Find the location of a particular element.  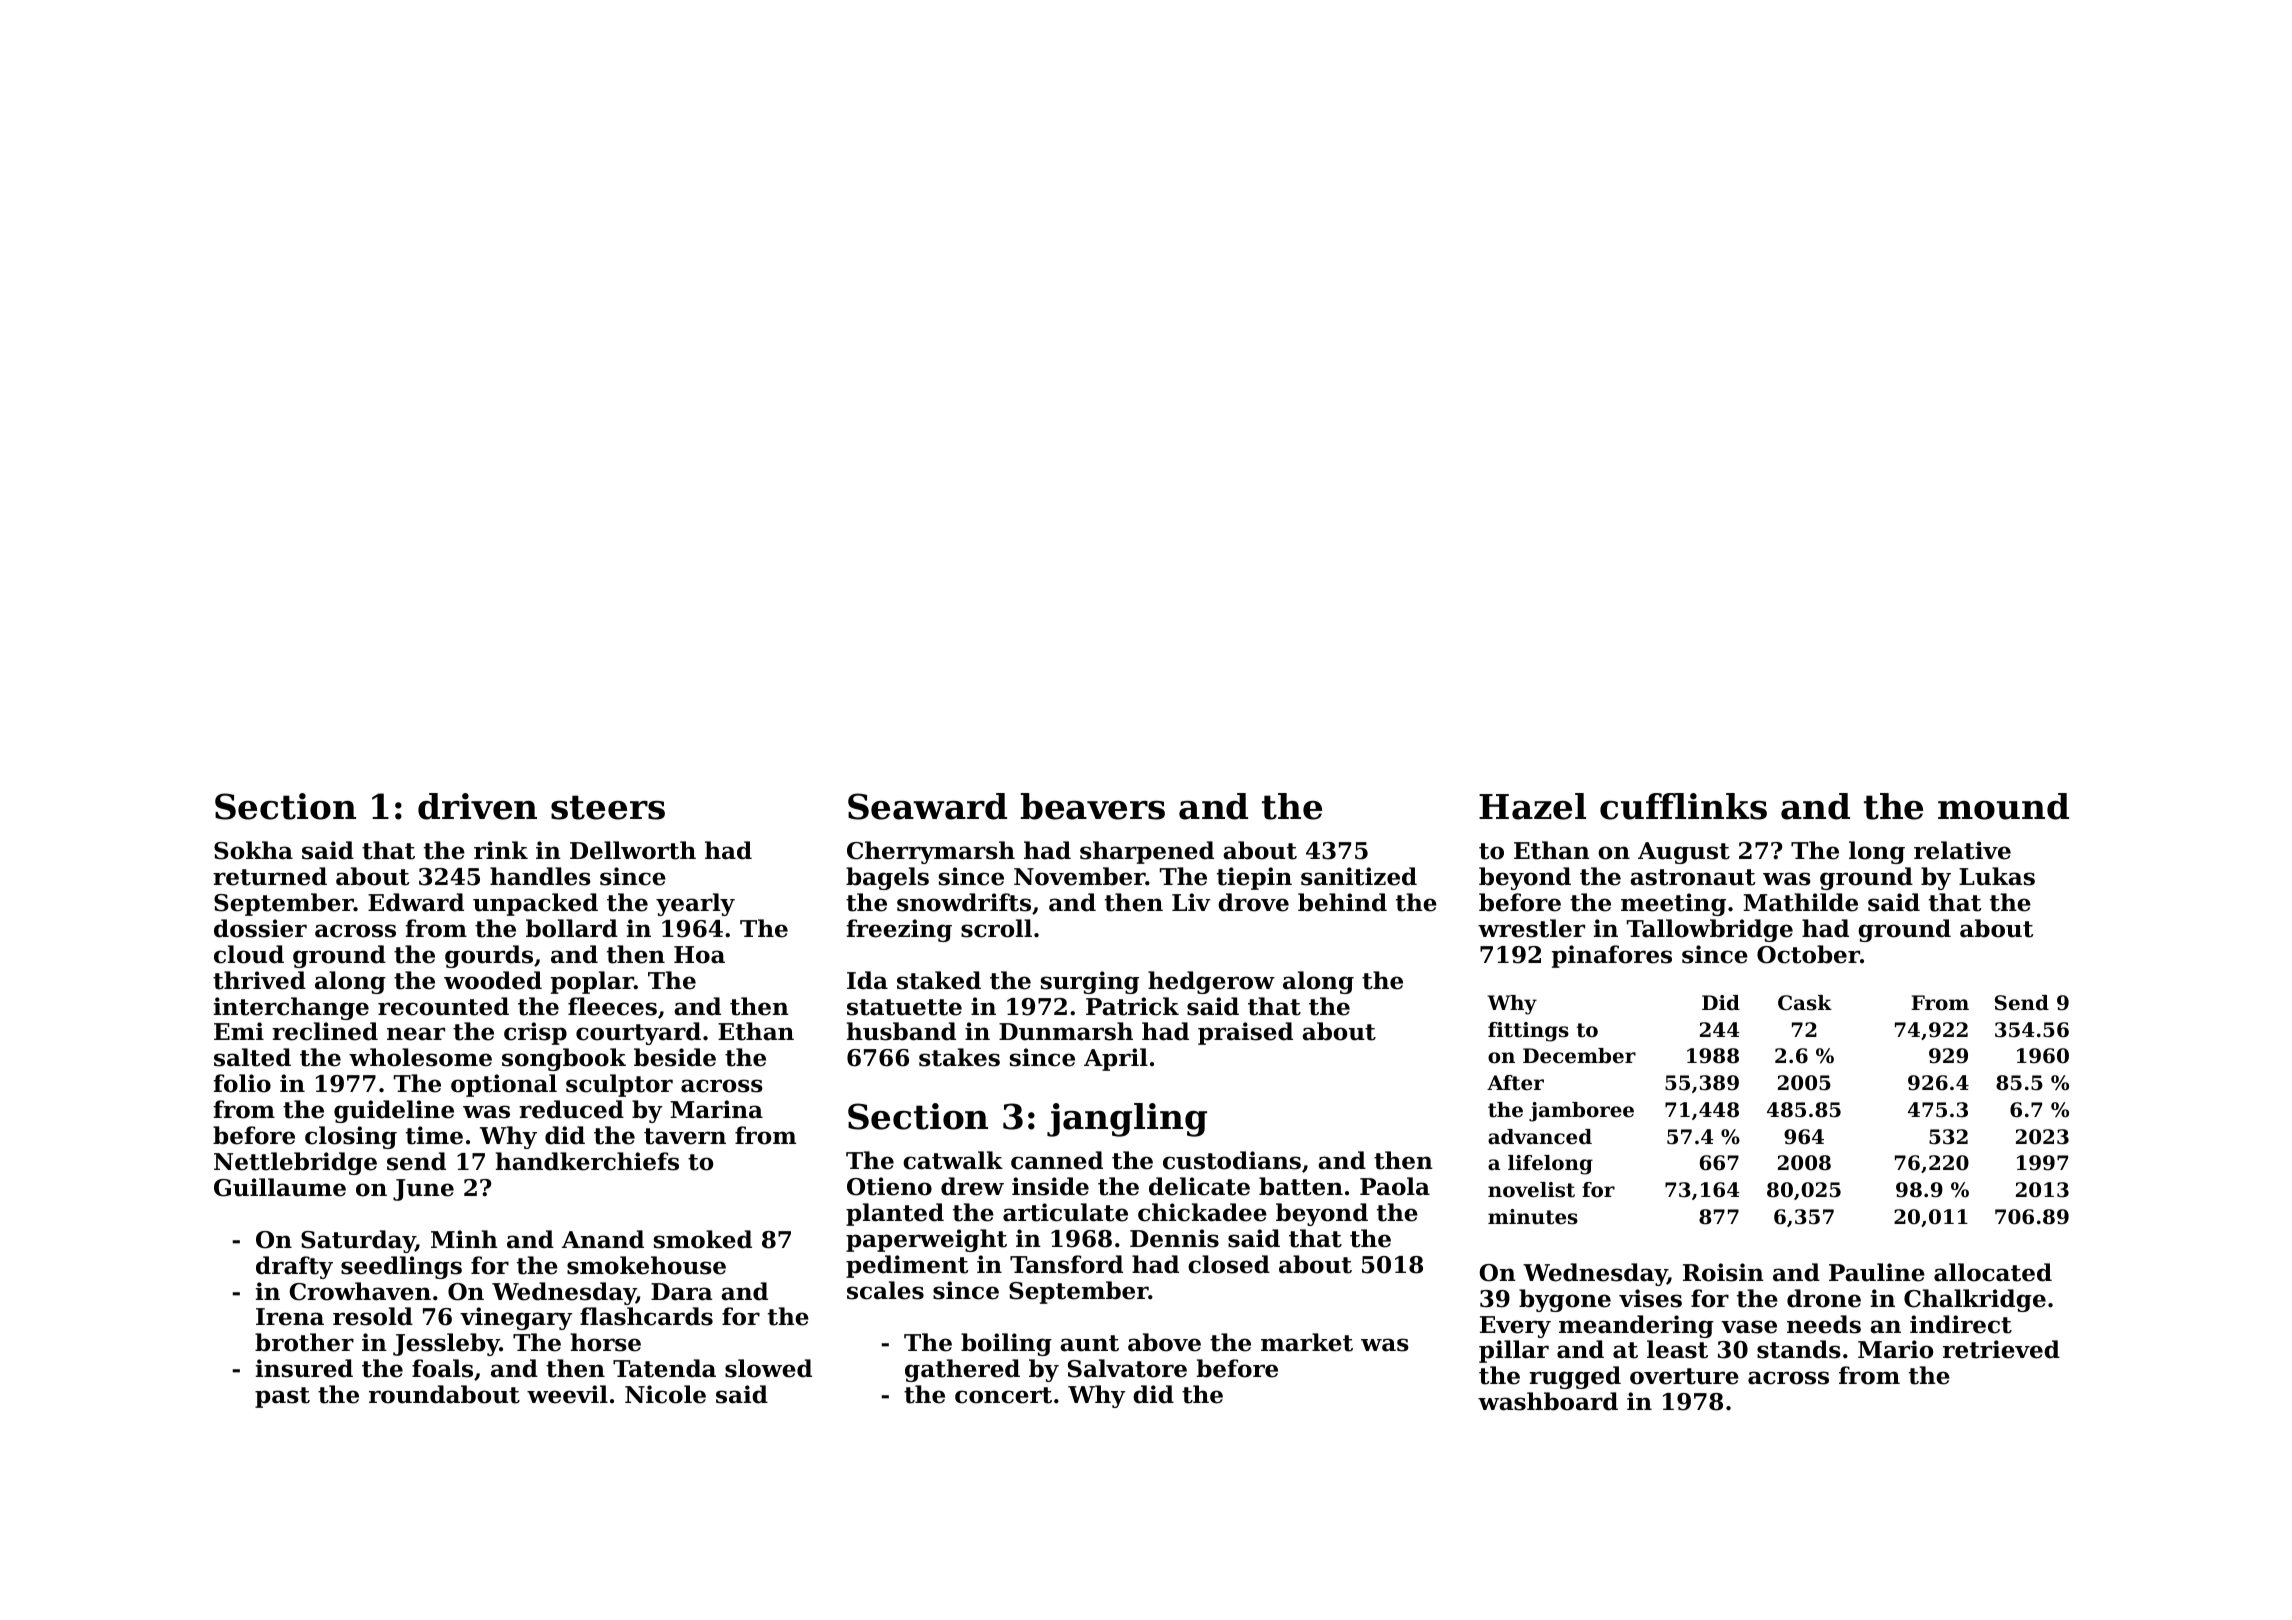

snowdrifts is located at coordinates (964, 902).
